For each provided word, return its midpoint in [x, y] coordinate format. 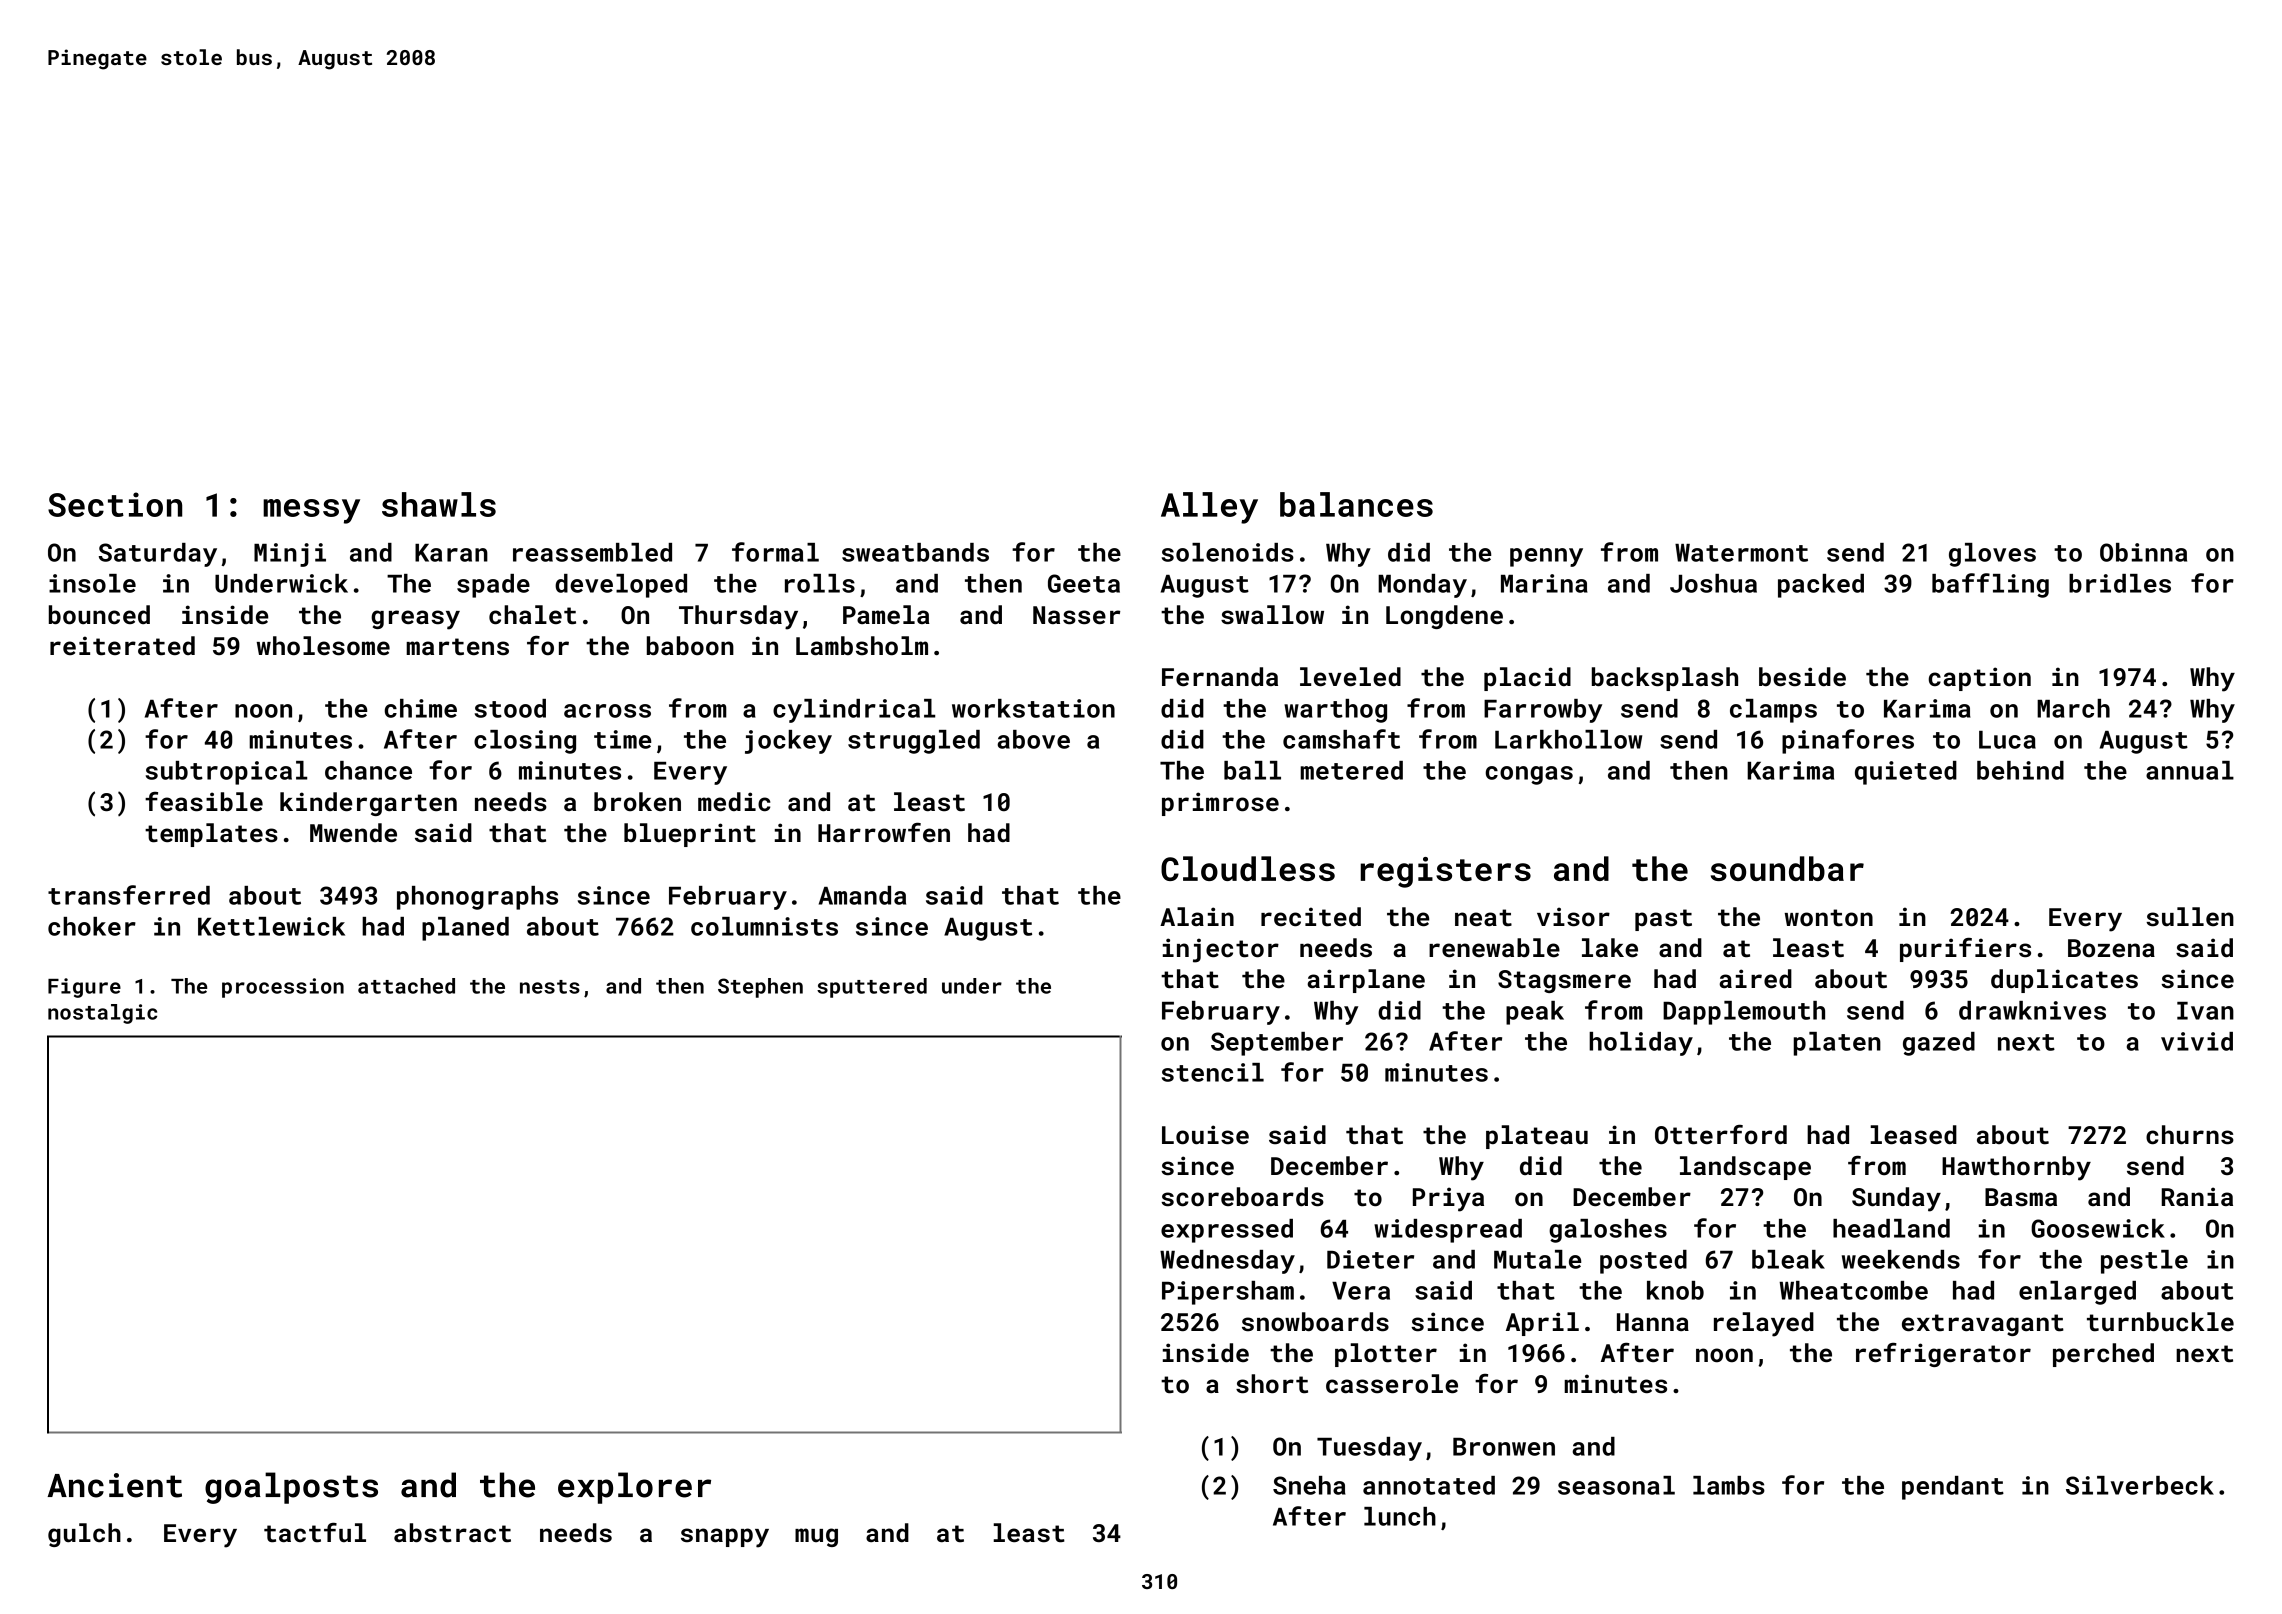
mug [816, 1537]
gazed [1939, 1044]
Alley [1209, 508]
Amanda [862, 895]
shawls [439, 504]
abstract [452, 1533]
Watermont [1741, 553]
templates [211, 835]
